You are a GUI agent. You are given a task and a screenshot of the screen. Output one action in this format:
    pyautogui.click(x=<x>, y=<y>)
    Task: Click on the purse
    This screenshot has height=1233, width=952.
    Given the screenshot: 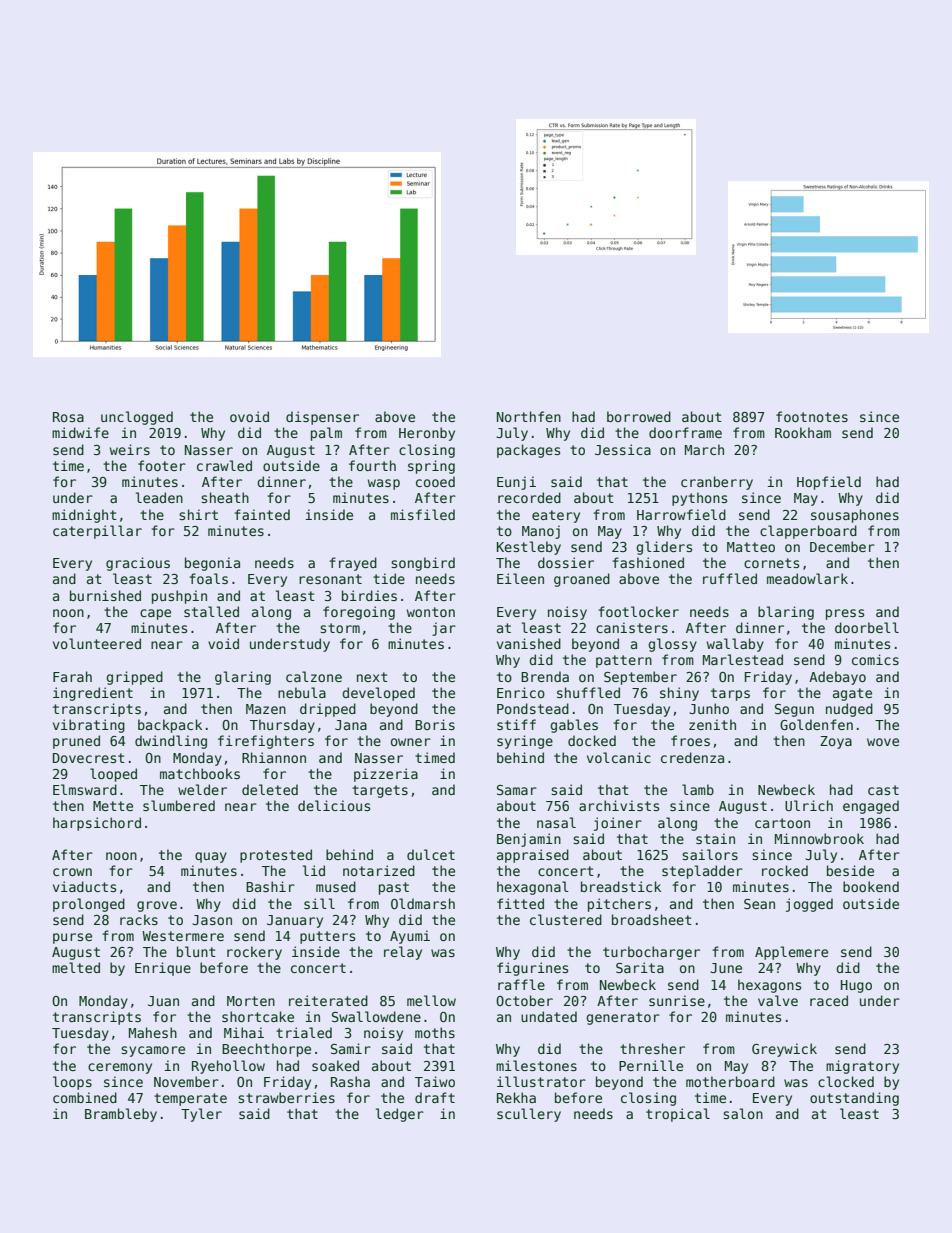 What is the action you would take?
    pyautogui.click(x=72, y=938)
